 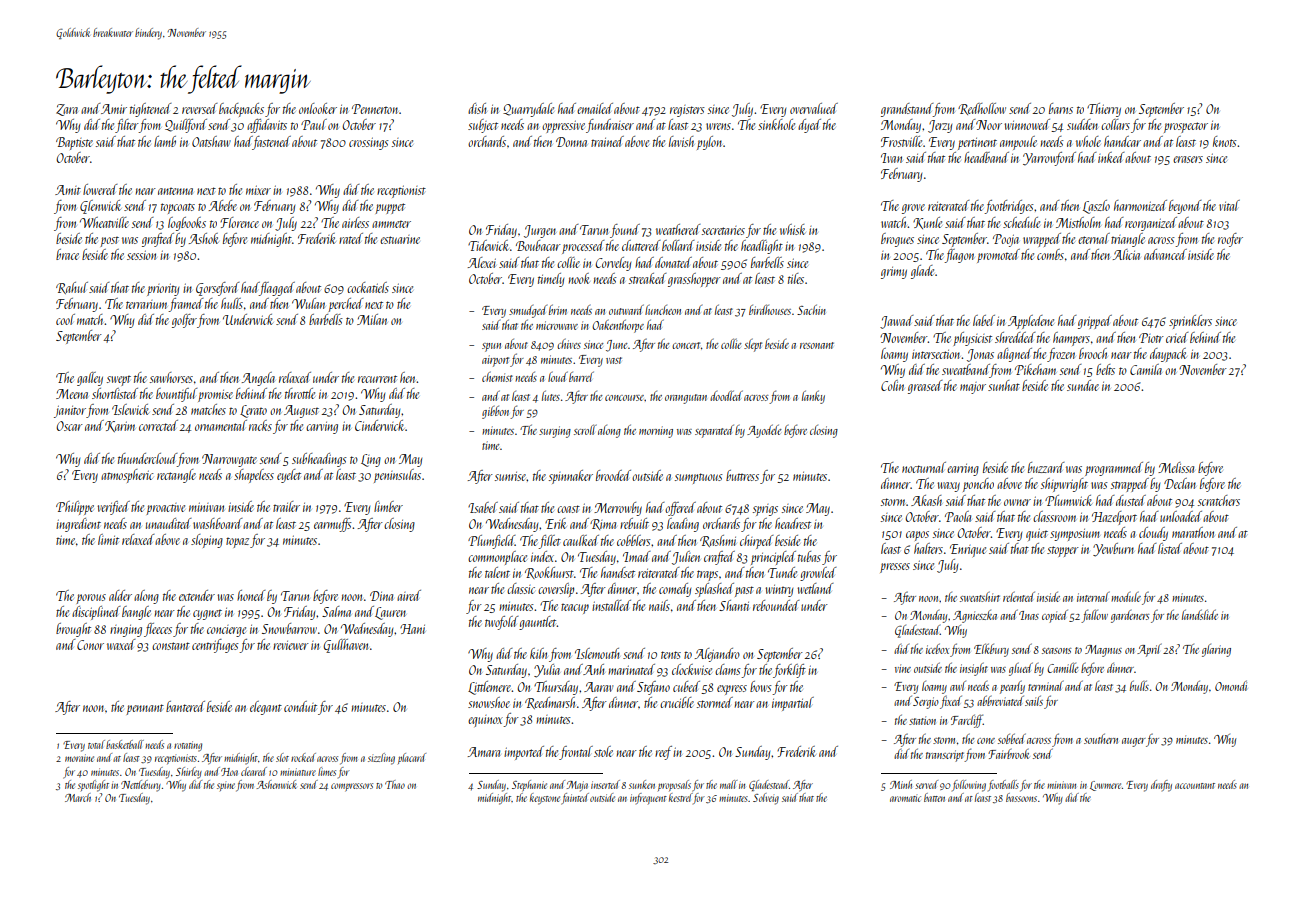 I want to click on corrected, so click(x=158, y=425).
